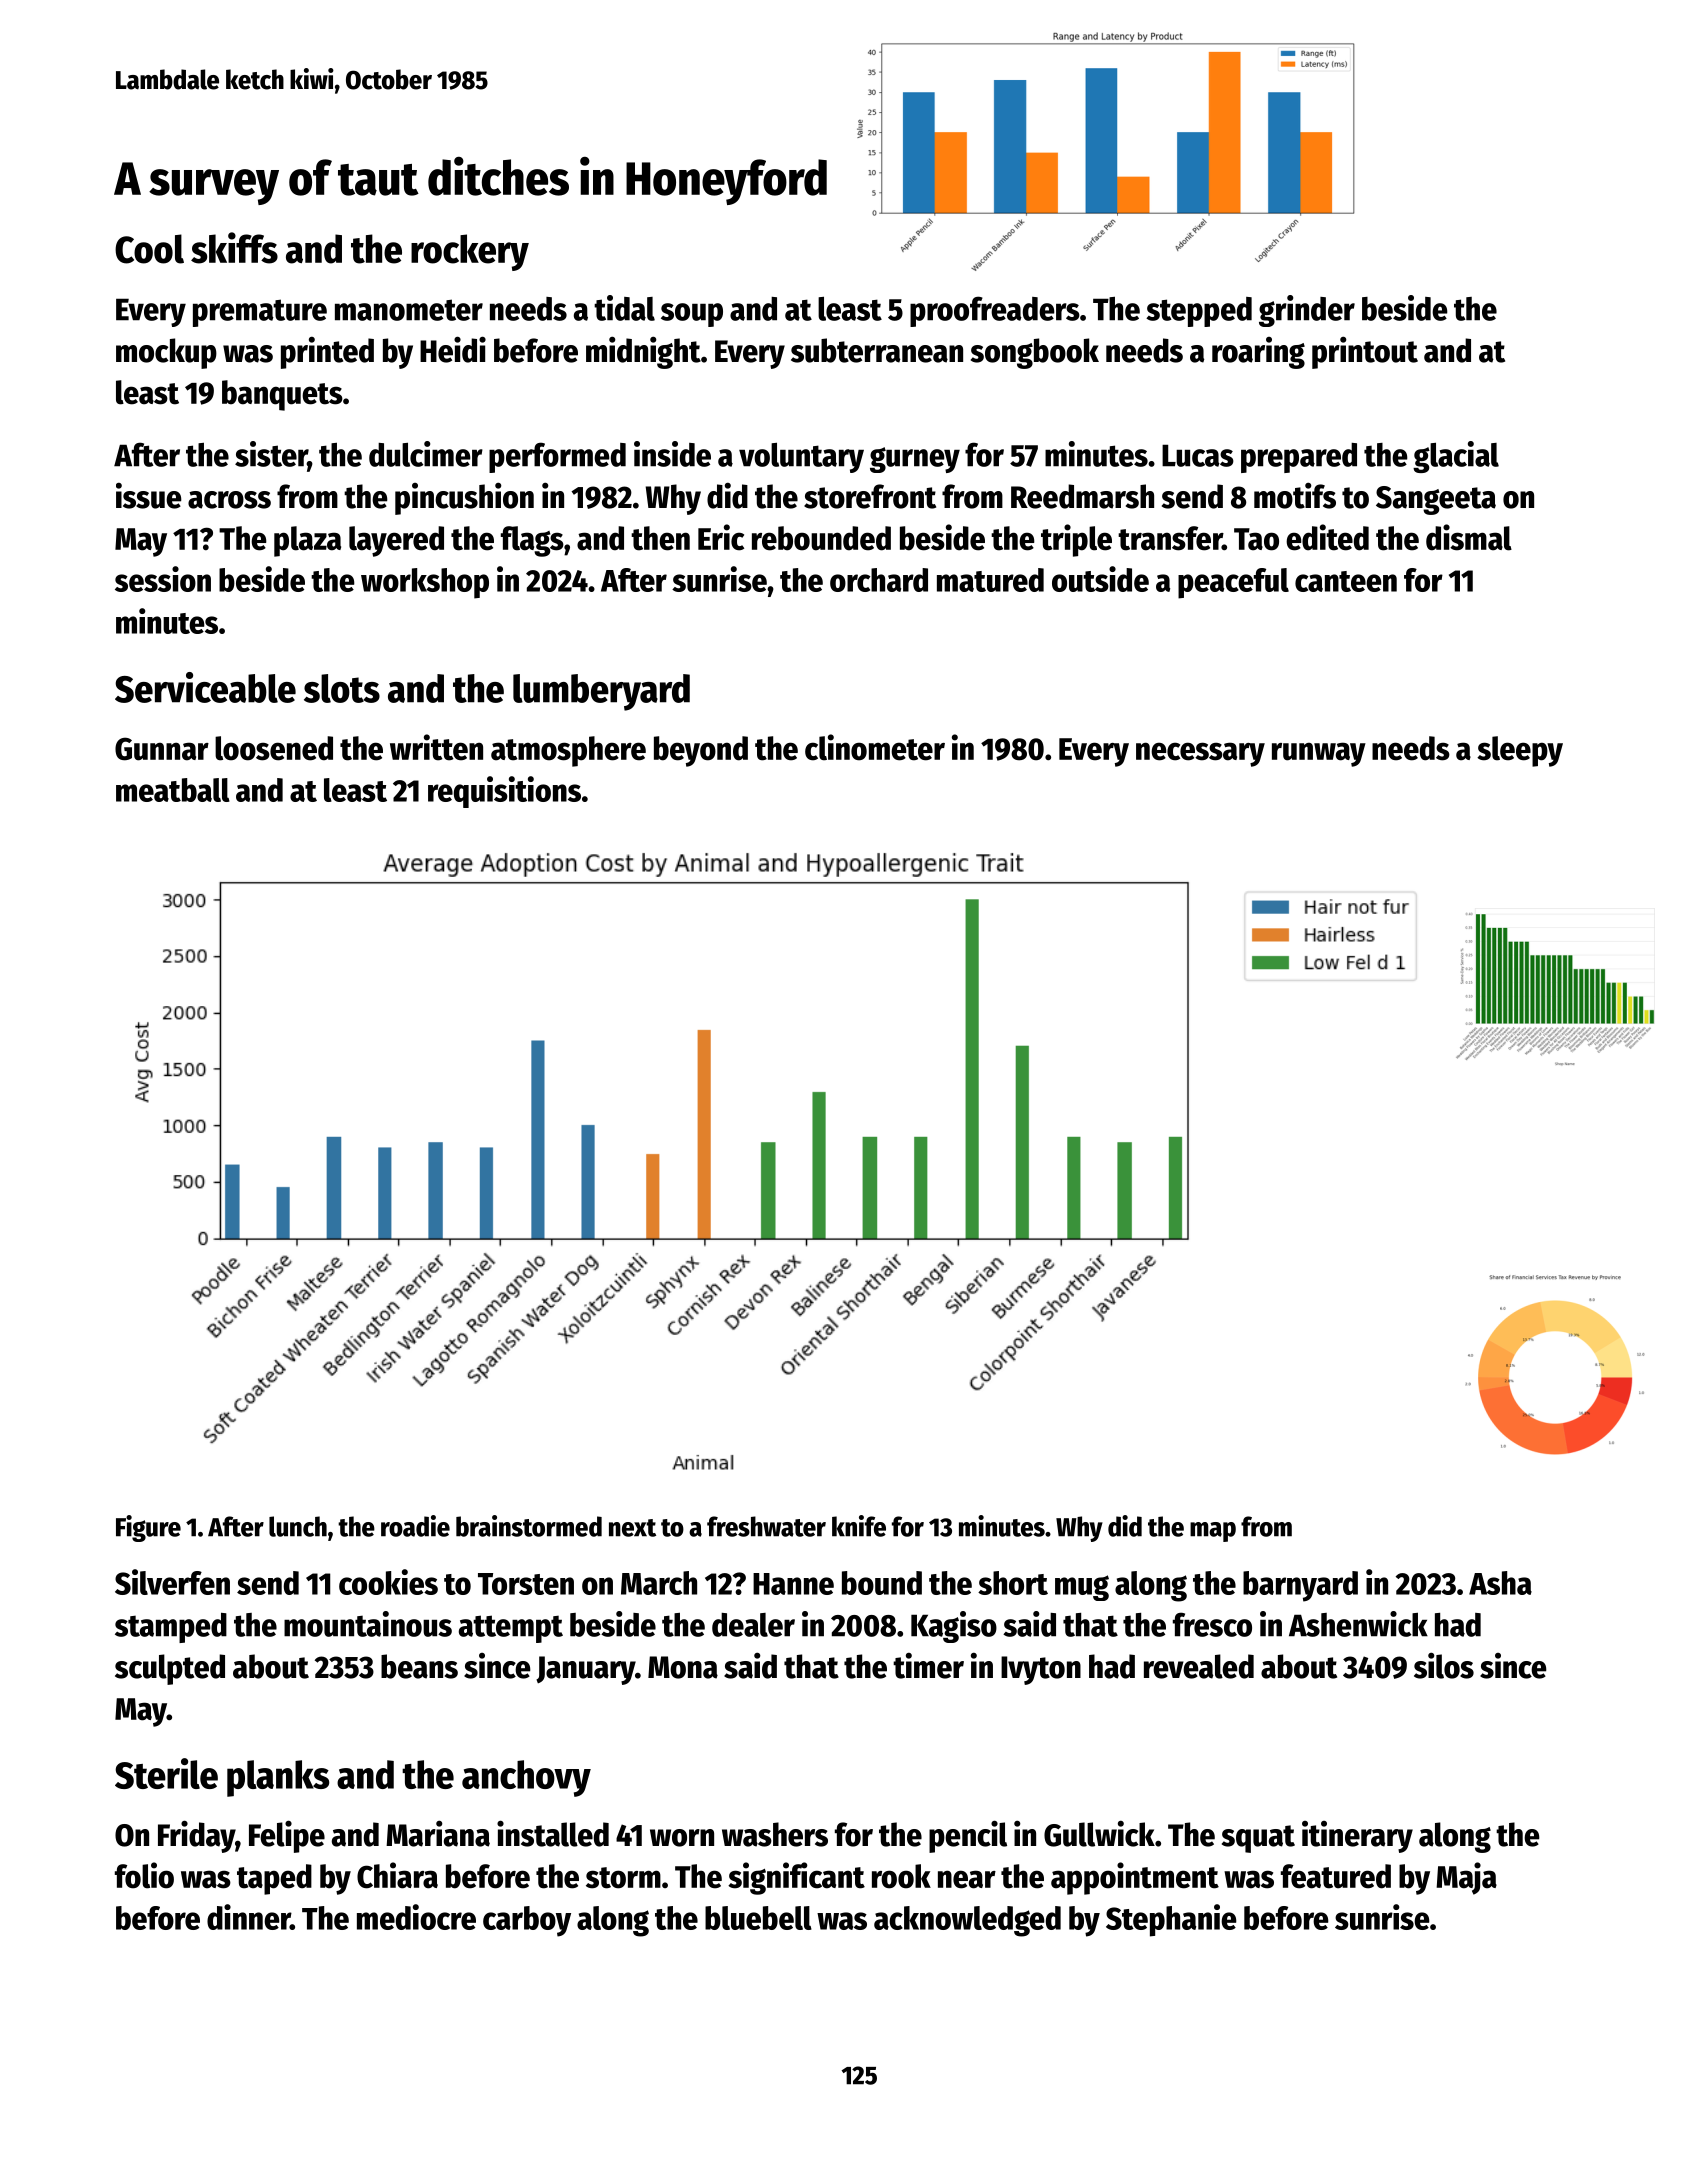 This screenshot has width=1683, height=2178. What do you see at coordinates (173, 790) in the screenshot?
I see `meatball` at bounding box center [173, 790].
